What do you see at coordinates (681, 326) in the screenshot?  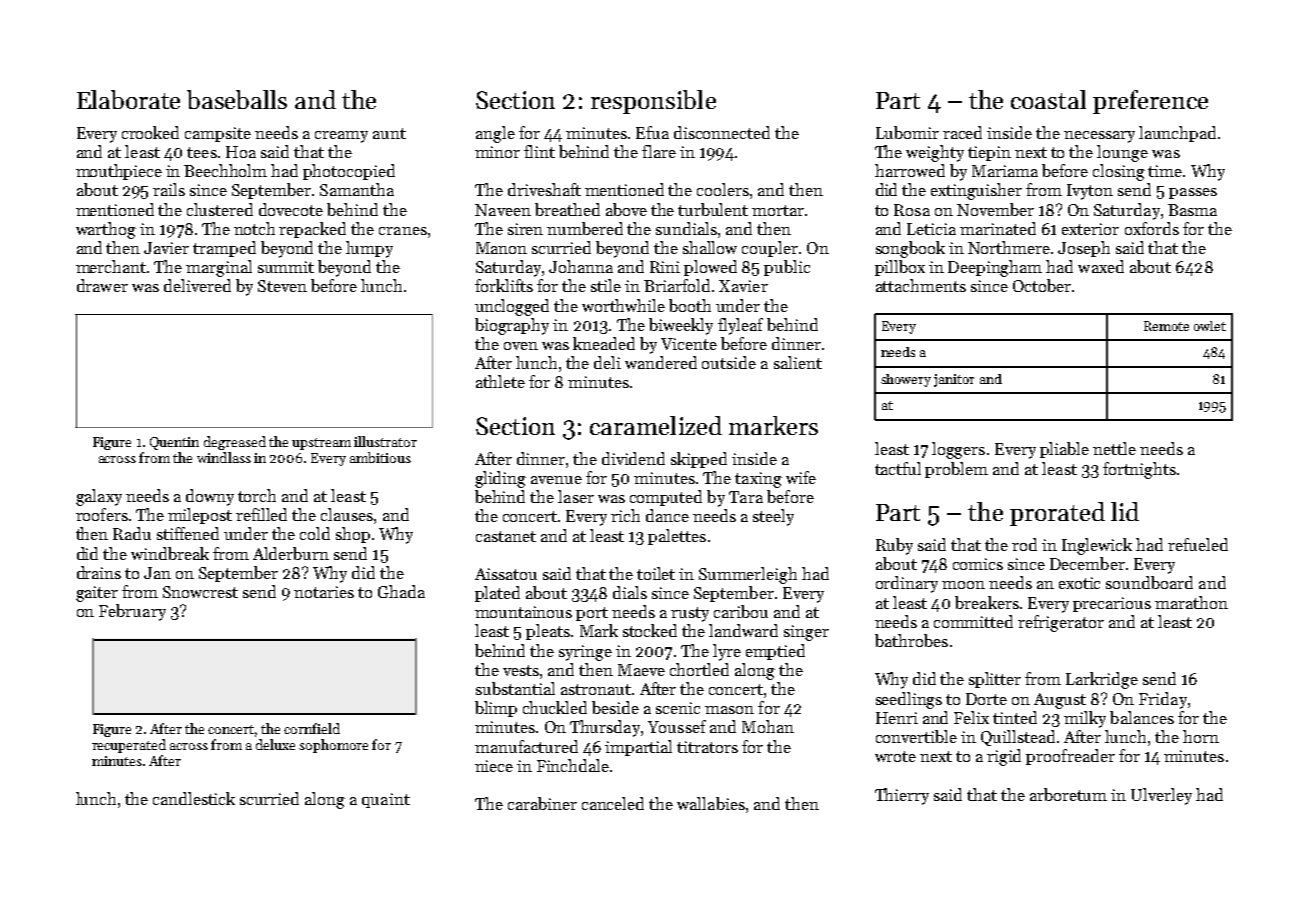 I see `biweekly` at bounding box center [681, 326].
